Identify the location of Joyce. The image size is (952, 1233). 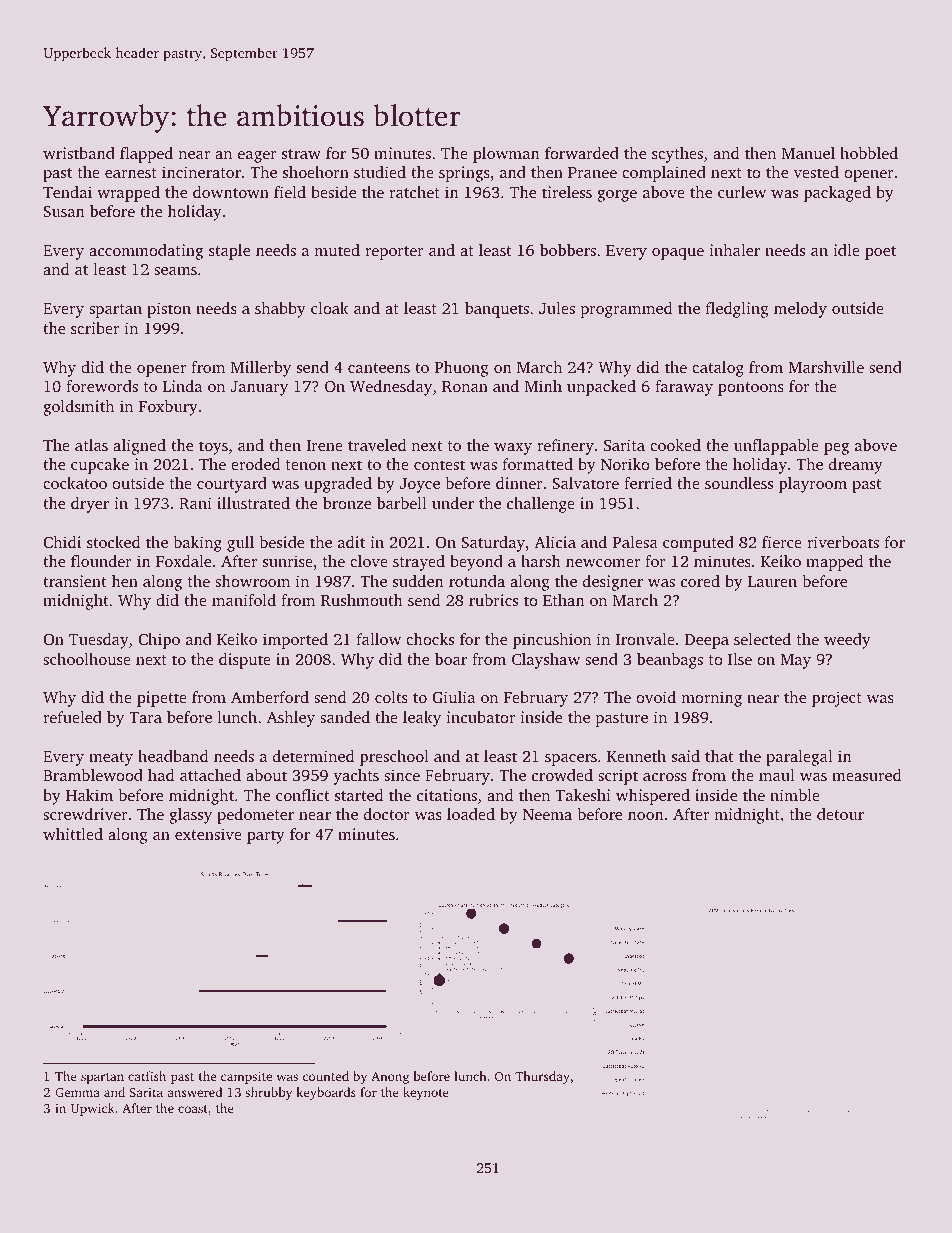
(420, 485).
